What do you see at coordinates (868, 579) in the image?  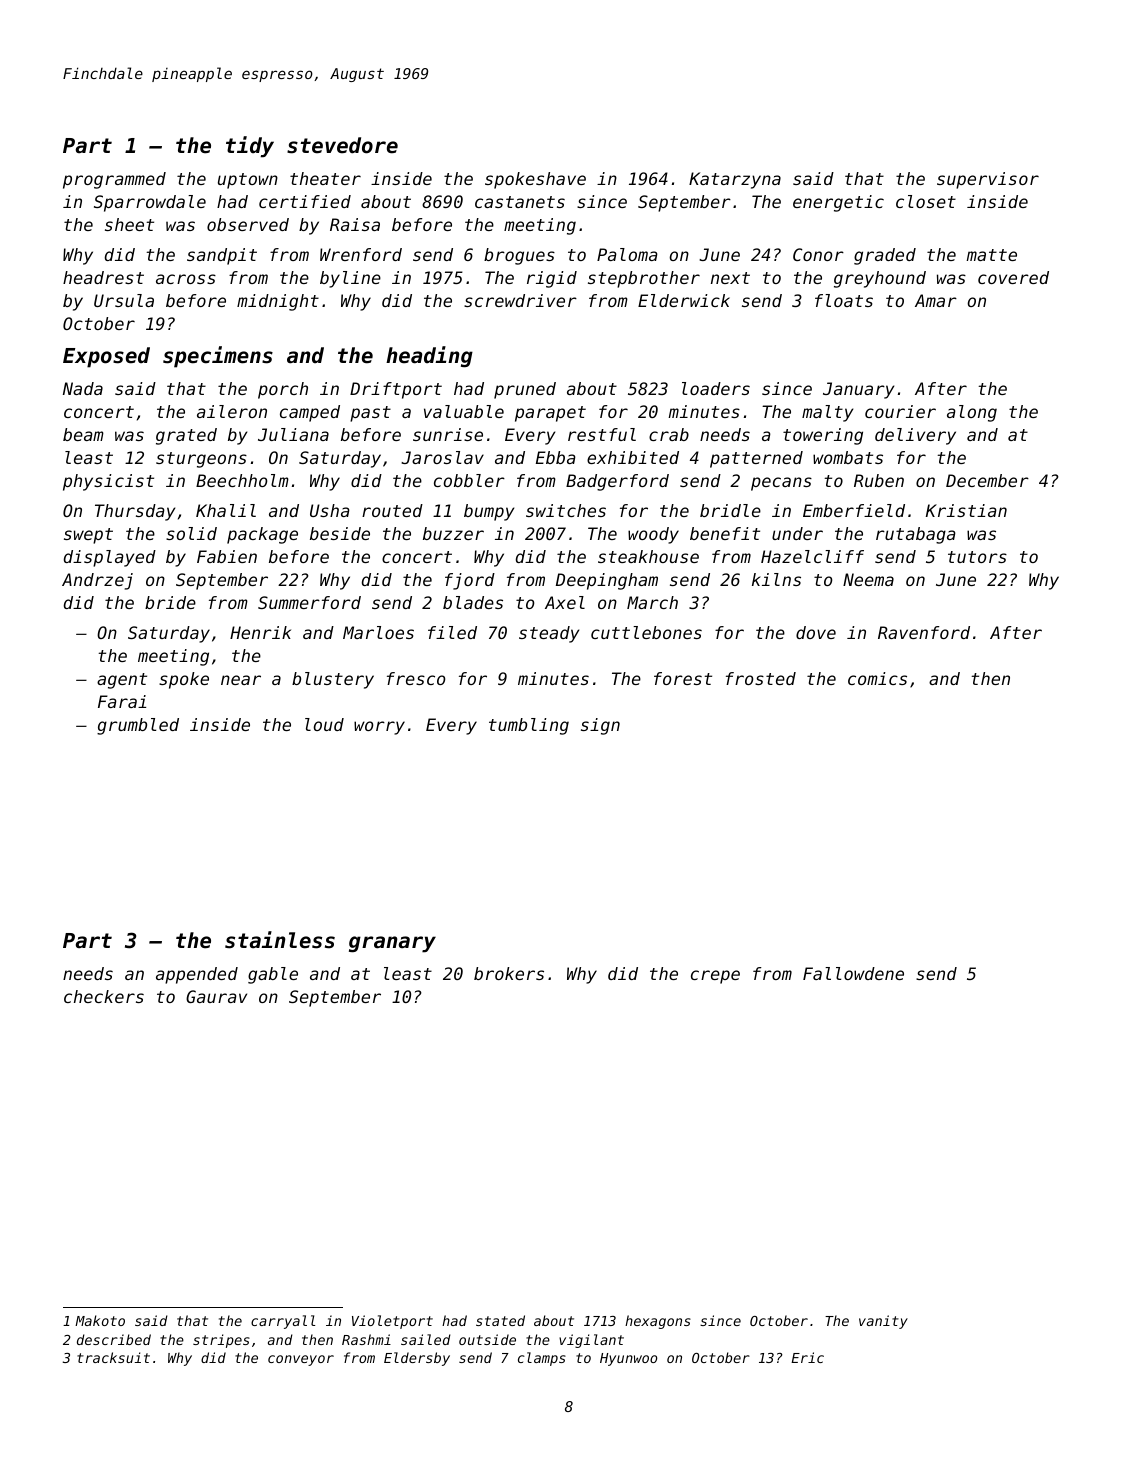 I see `Neema` at bounding box center [868, 579].
